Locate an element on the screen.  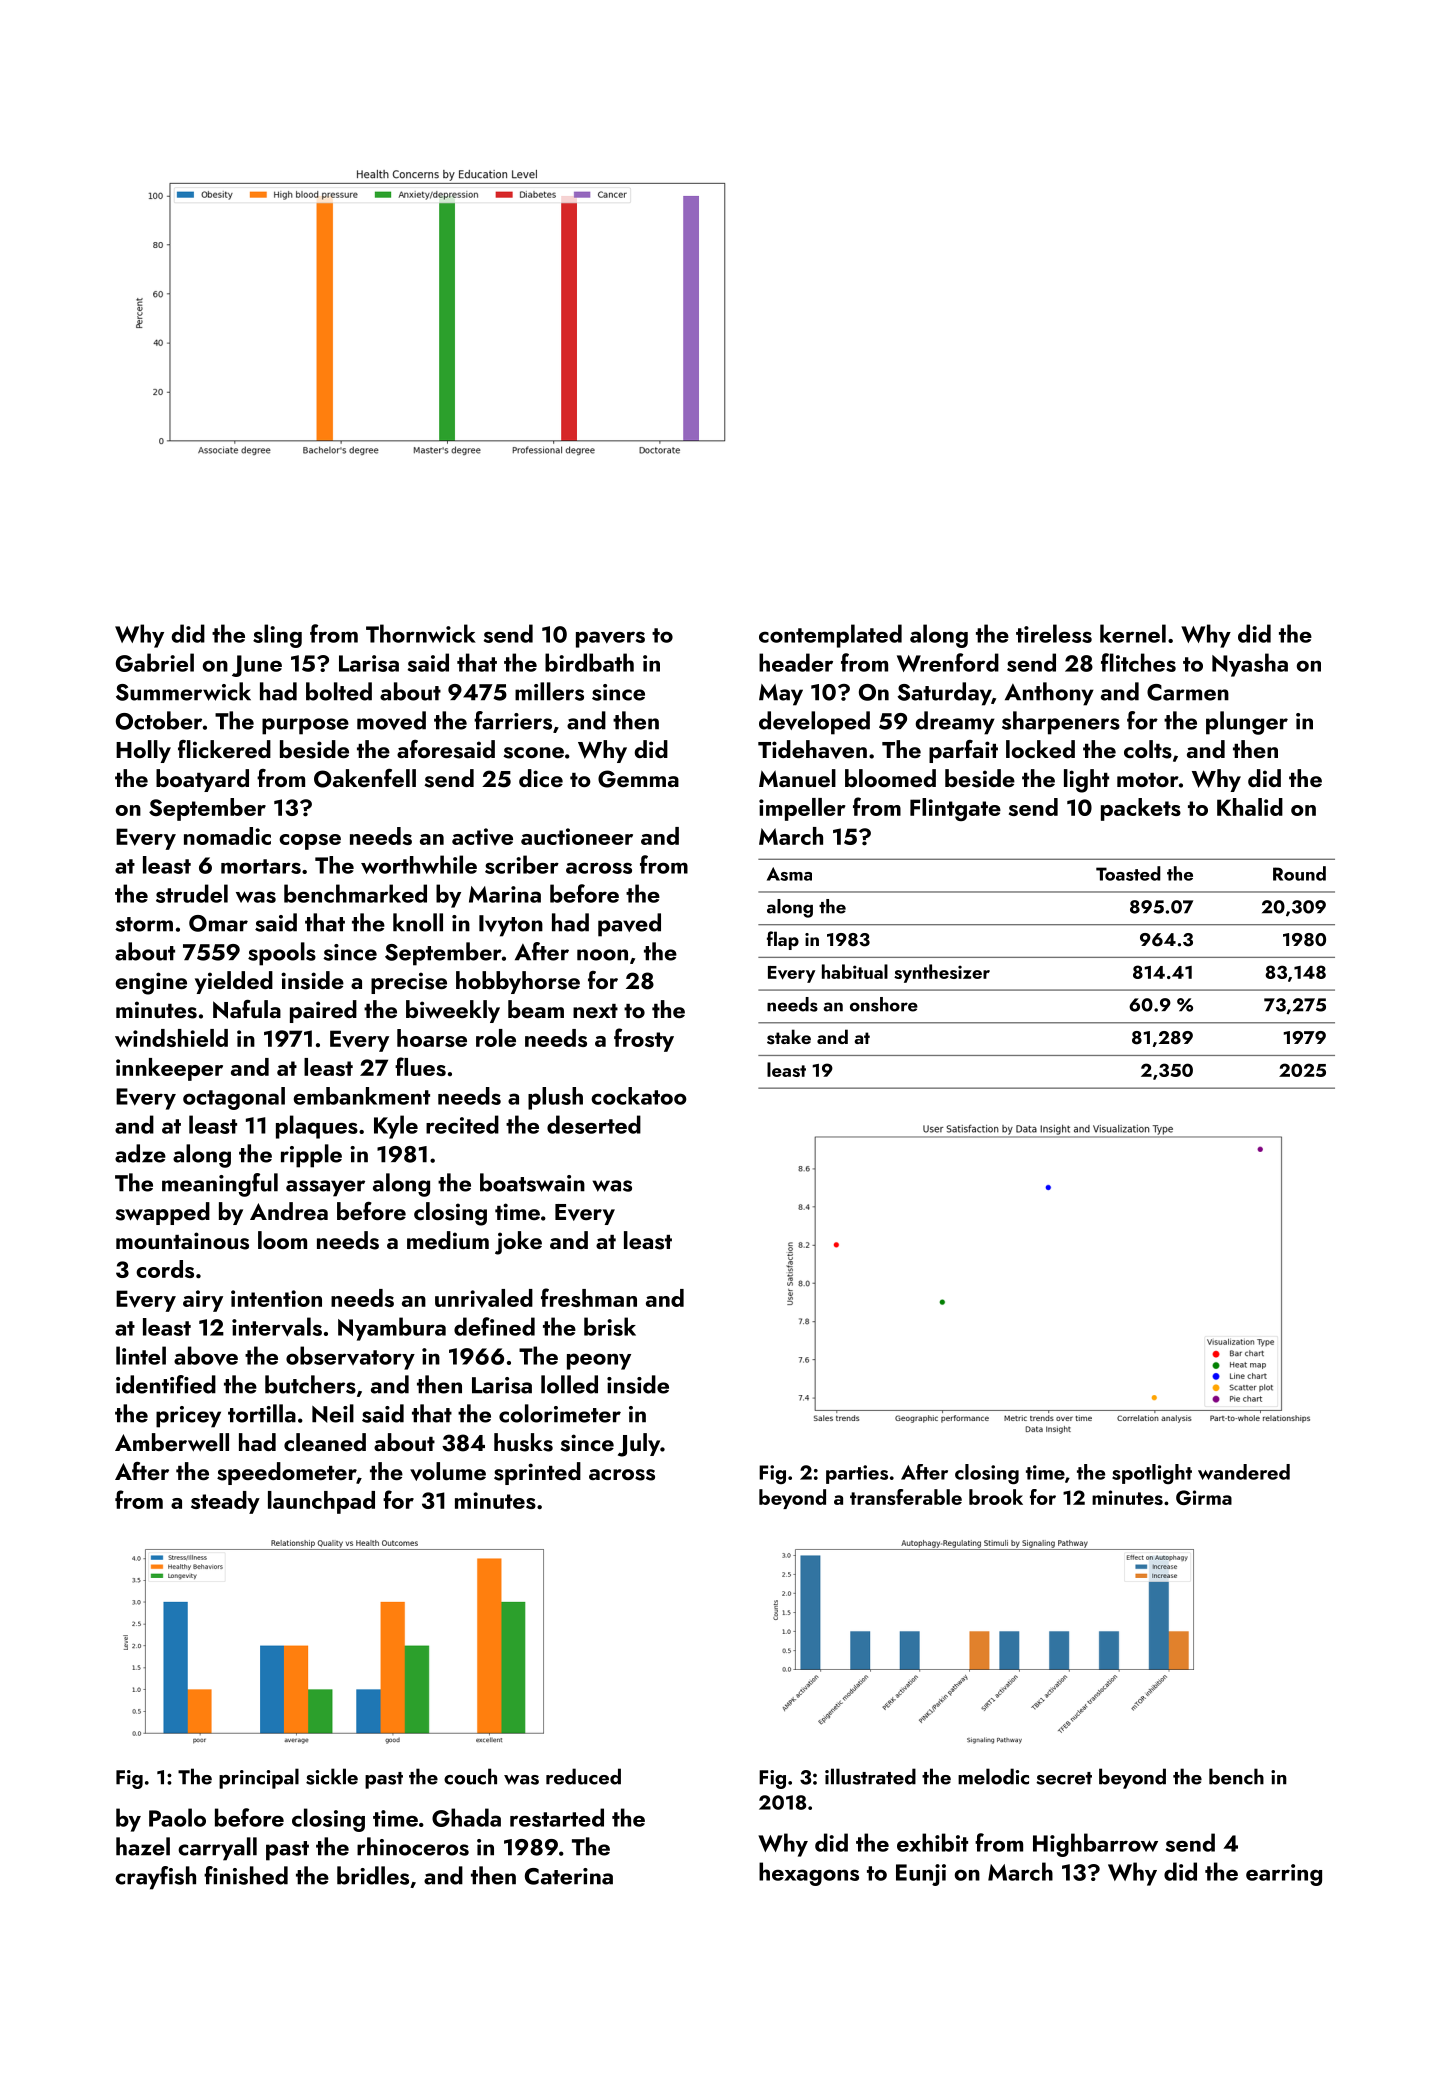
sprinted is located at coordinates (537, 1473).
